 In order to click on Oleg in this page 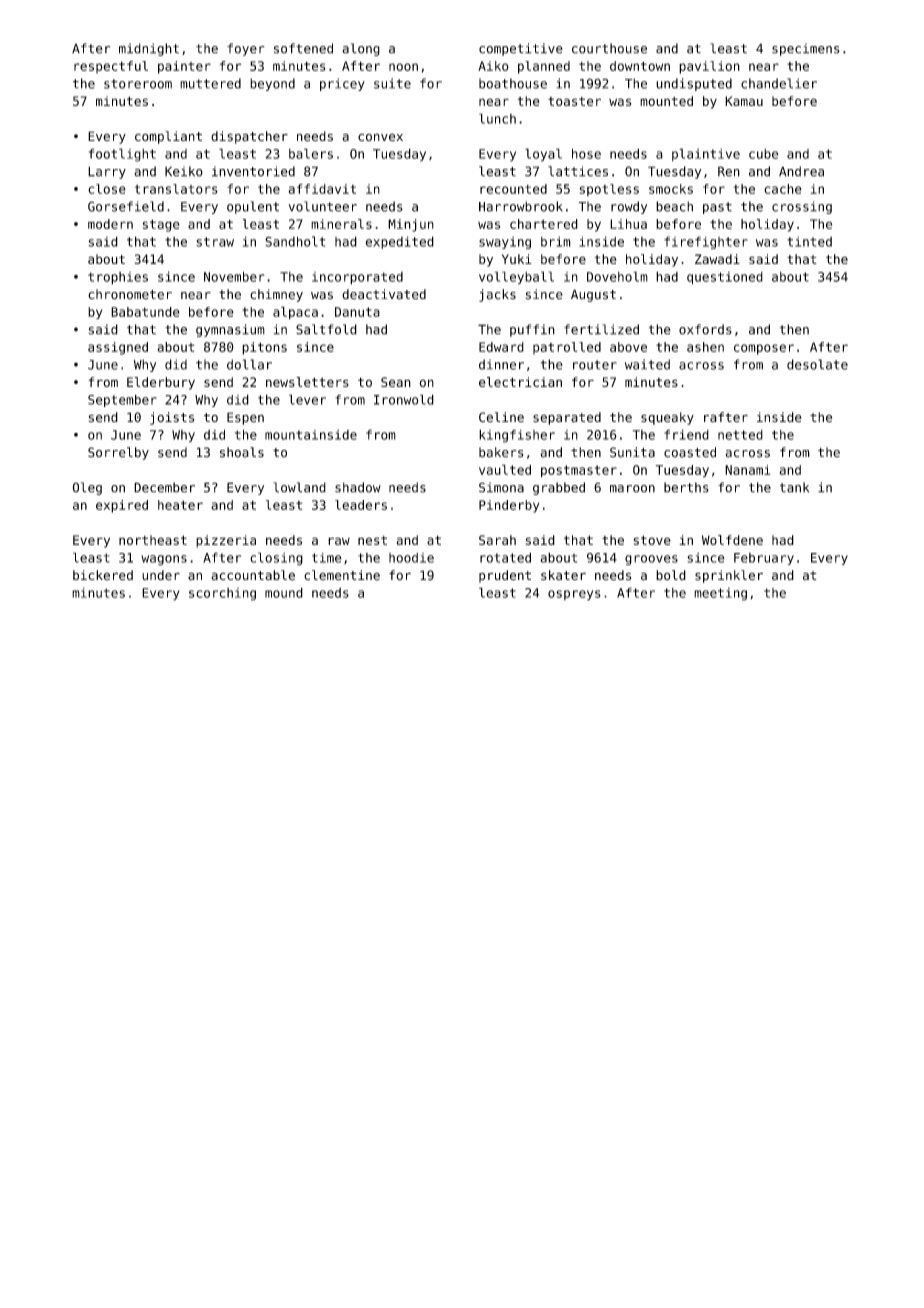, I will do `click(87, 488)`.
